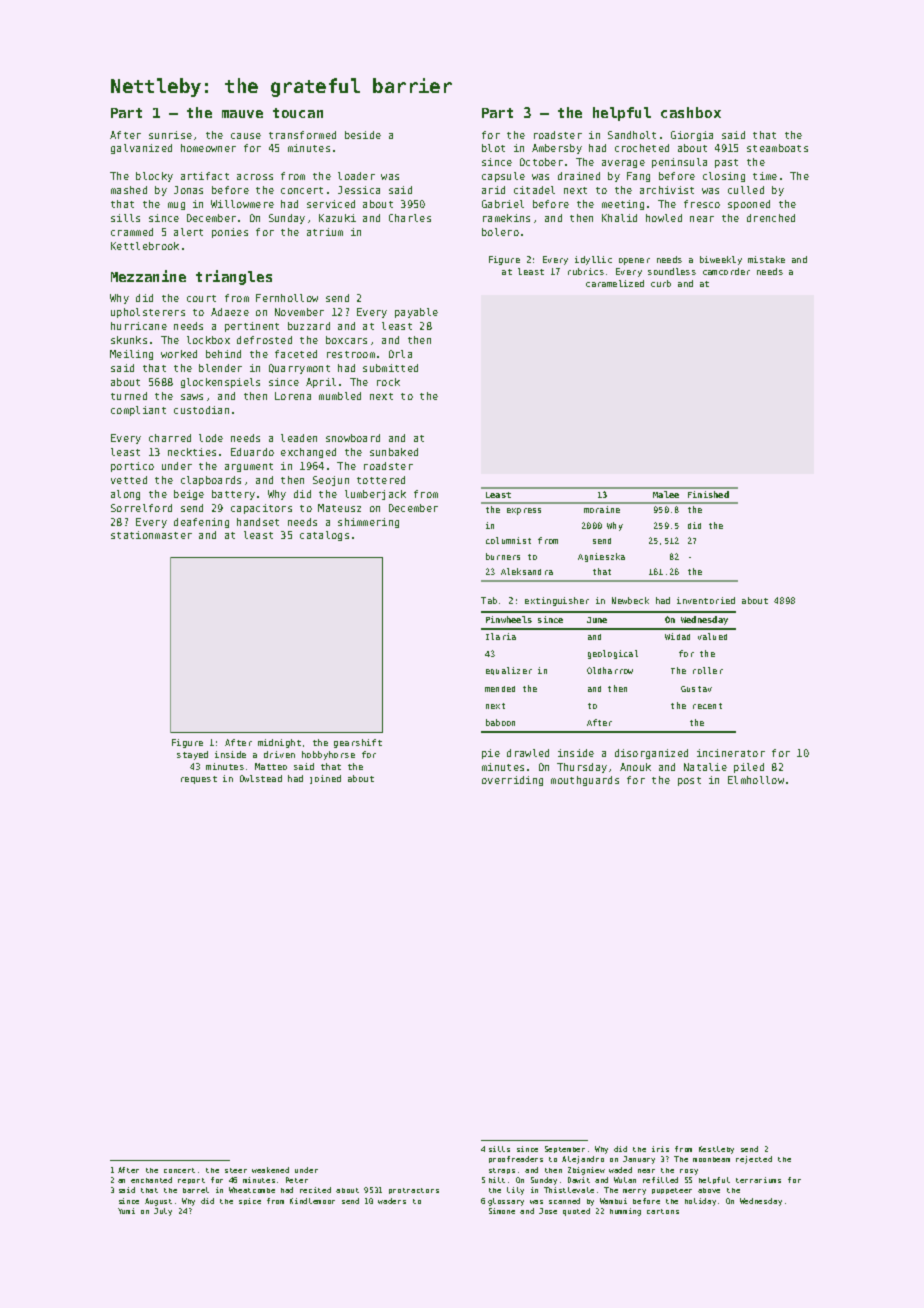 The image size is (924, 1308). What do you see at coordinates (661, 283) in the screenshot?
I see `curb` at bounding box center [661, 283].
